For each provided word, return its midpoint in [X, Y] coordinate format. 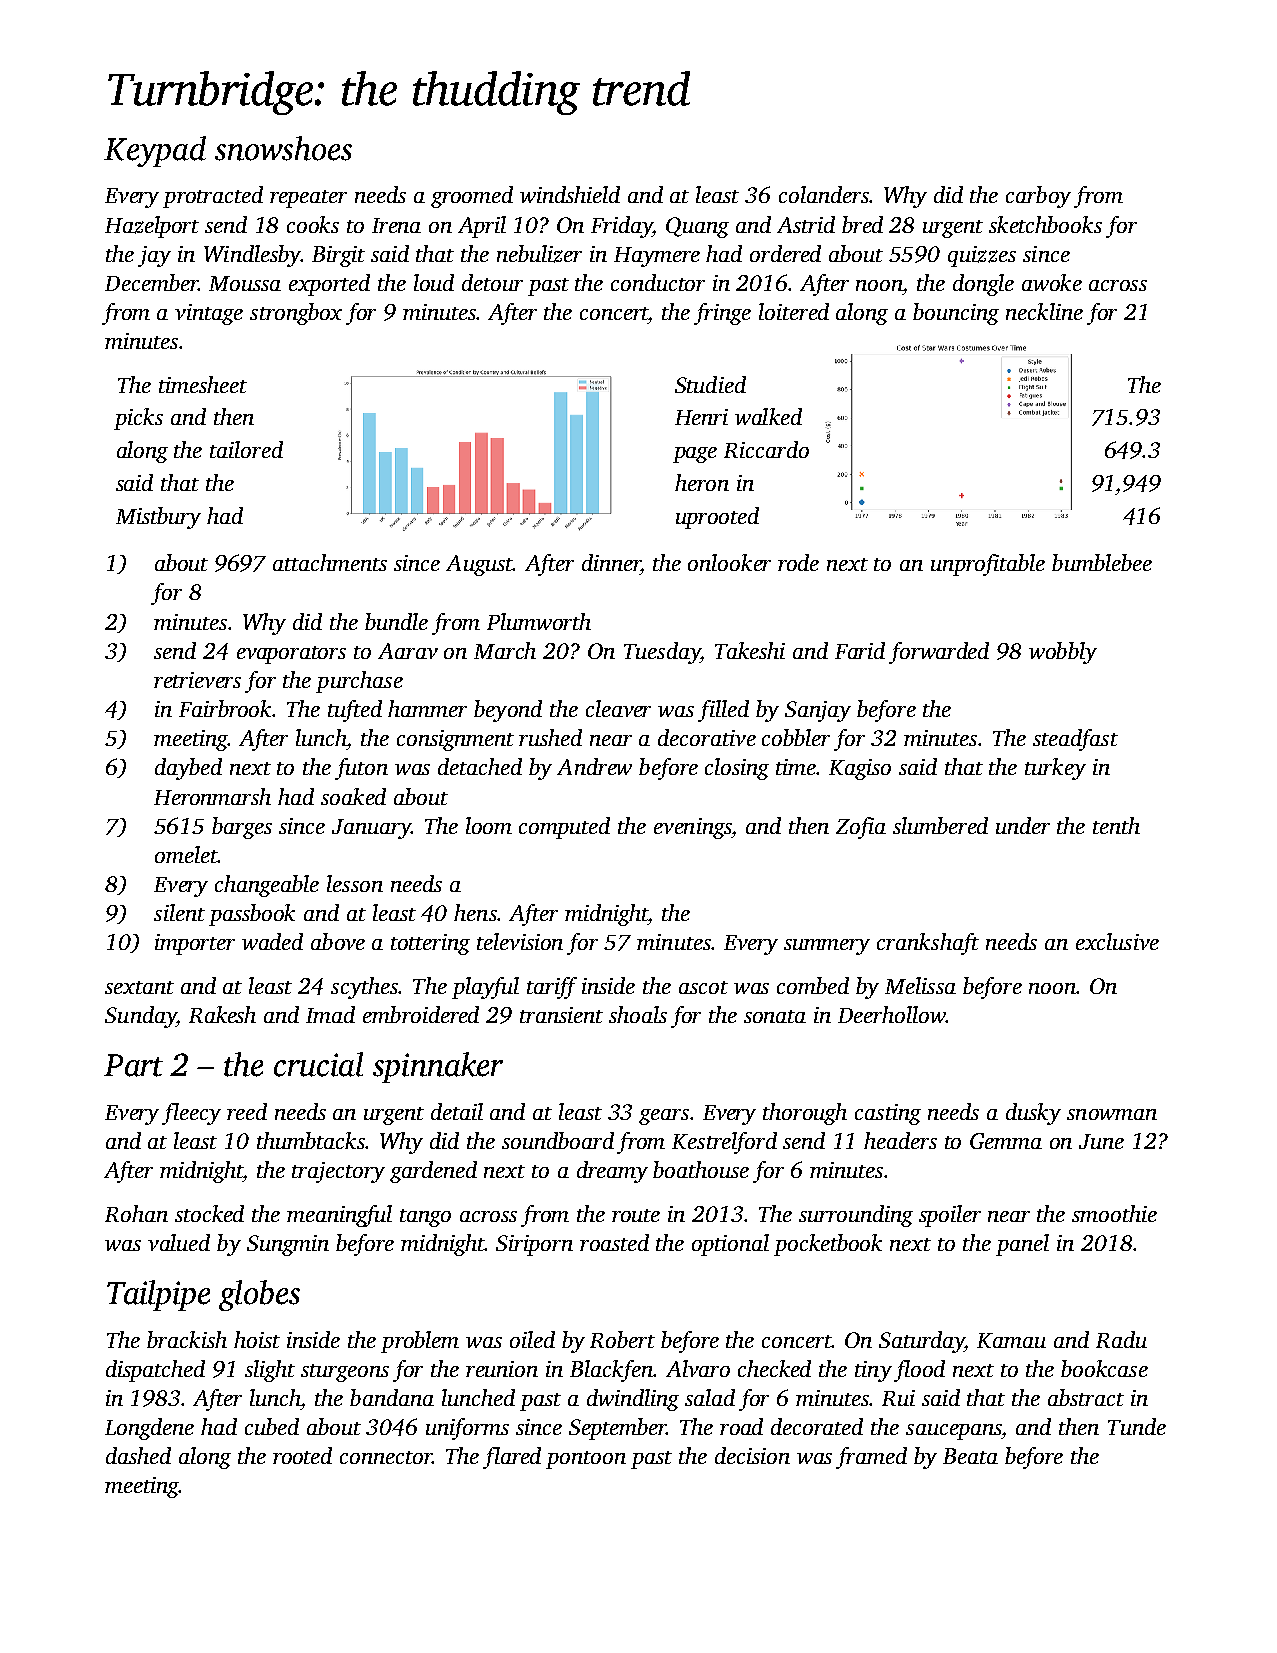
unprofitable [988, 565]
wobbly [1063, 653]
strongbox [296, 314]
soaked [353, 796]
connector [386, 1457]
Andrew [594, 766]
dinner [611, 562]
